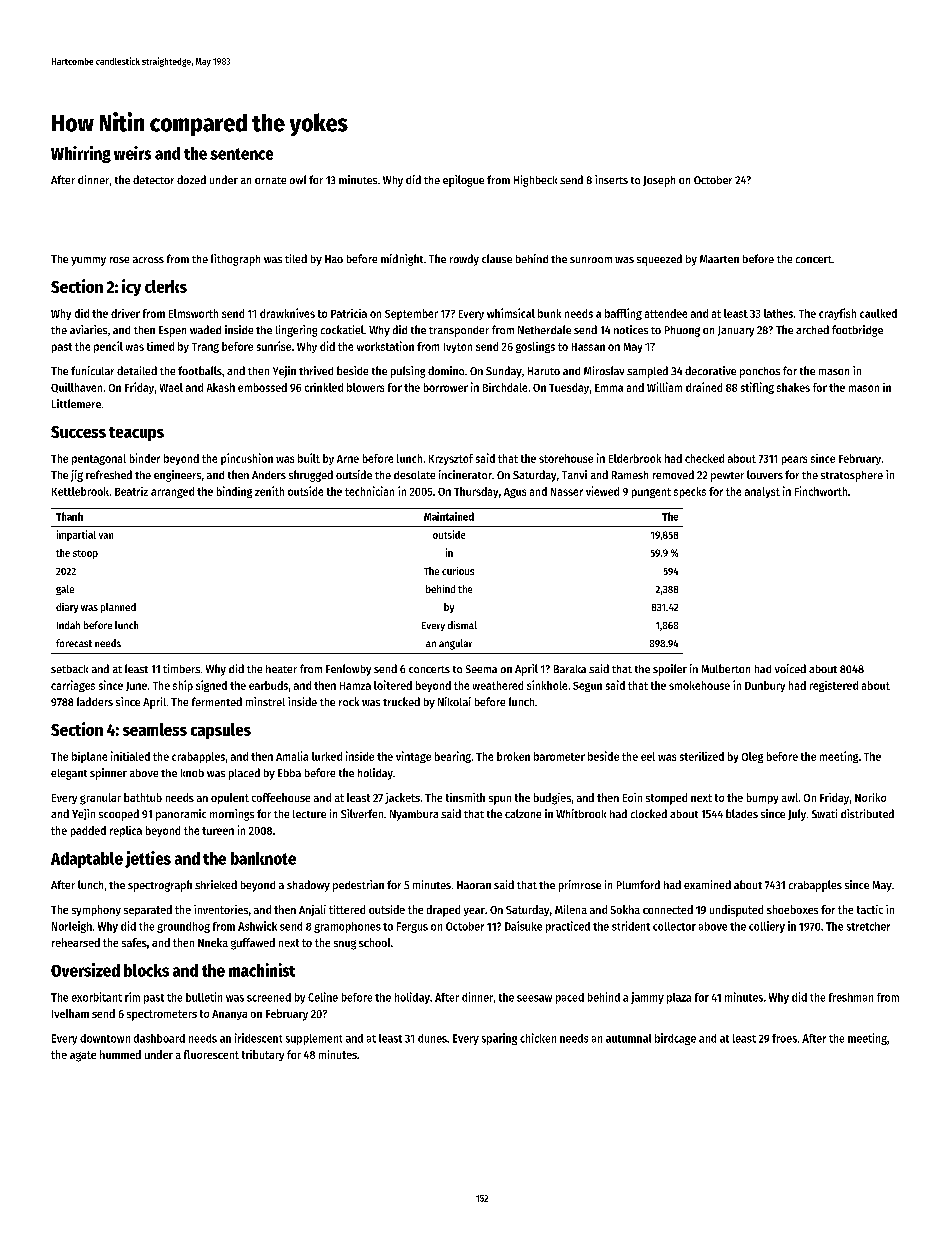  I want to click on Success, so click(78, 432).
